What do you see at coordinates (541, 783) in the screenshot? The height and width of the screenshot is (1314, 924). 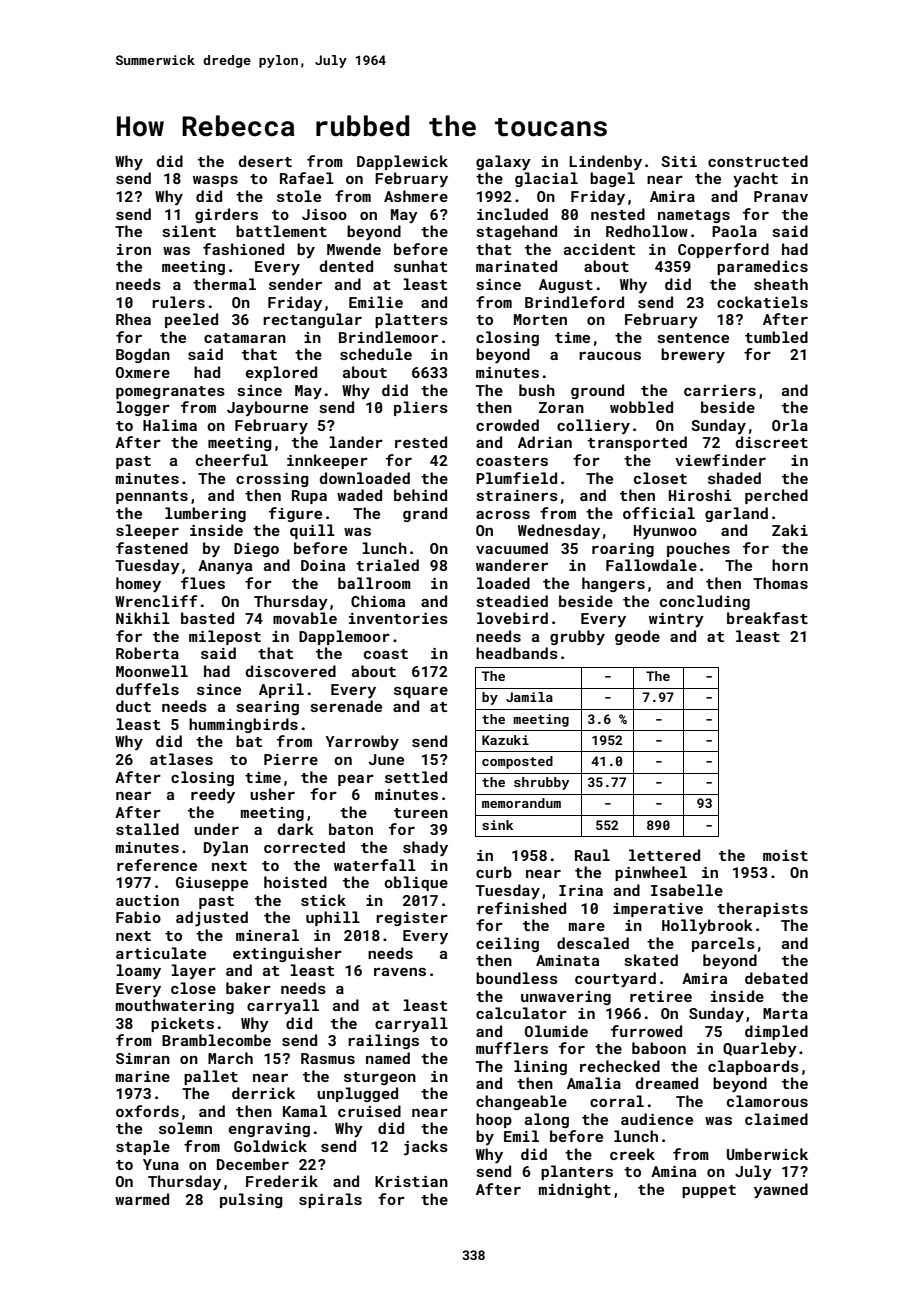 I see `shrubby` at bounding box center [541, 783].
